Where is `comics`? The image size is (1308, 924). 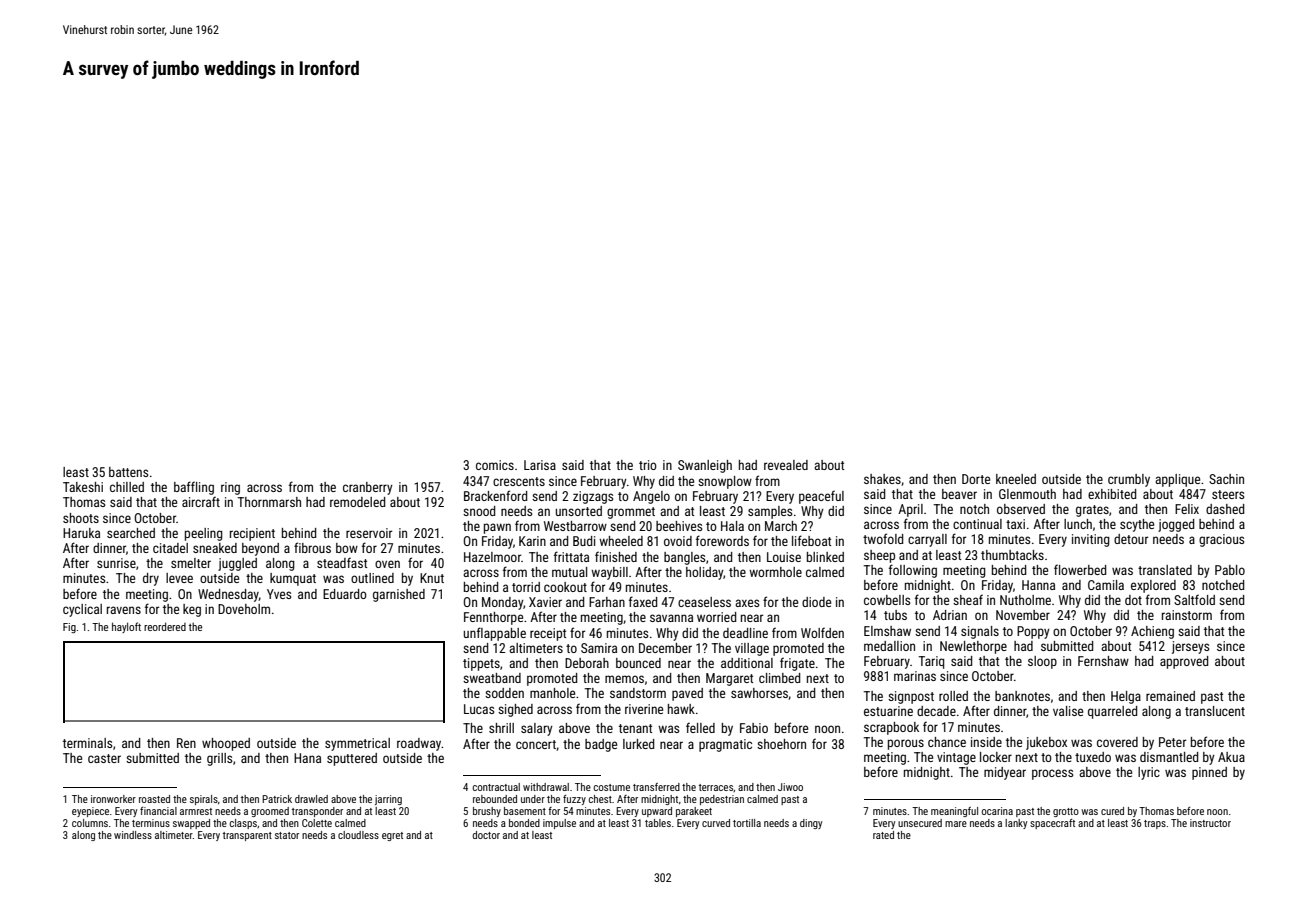
comics is located at coordinates (495, 465).
